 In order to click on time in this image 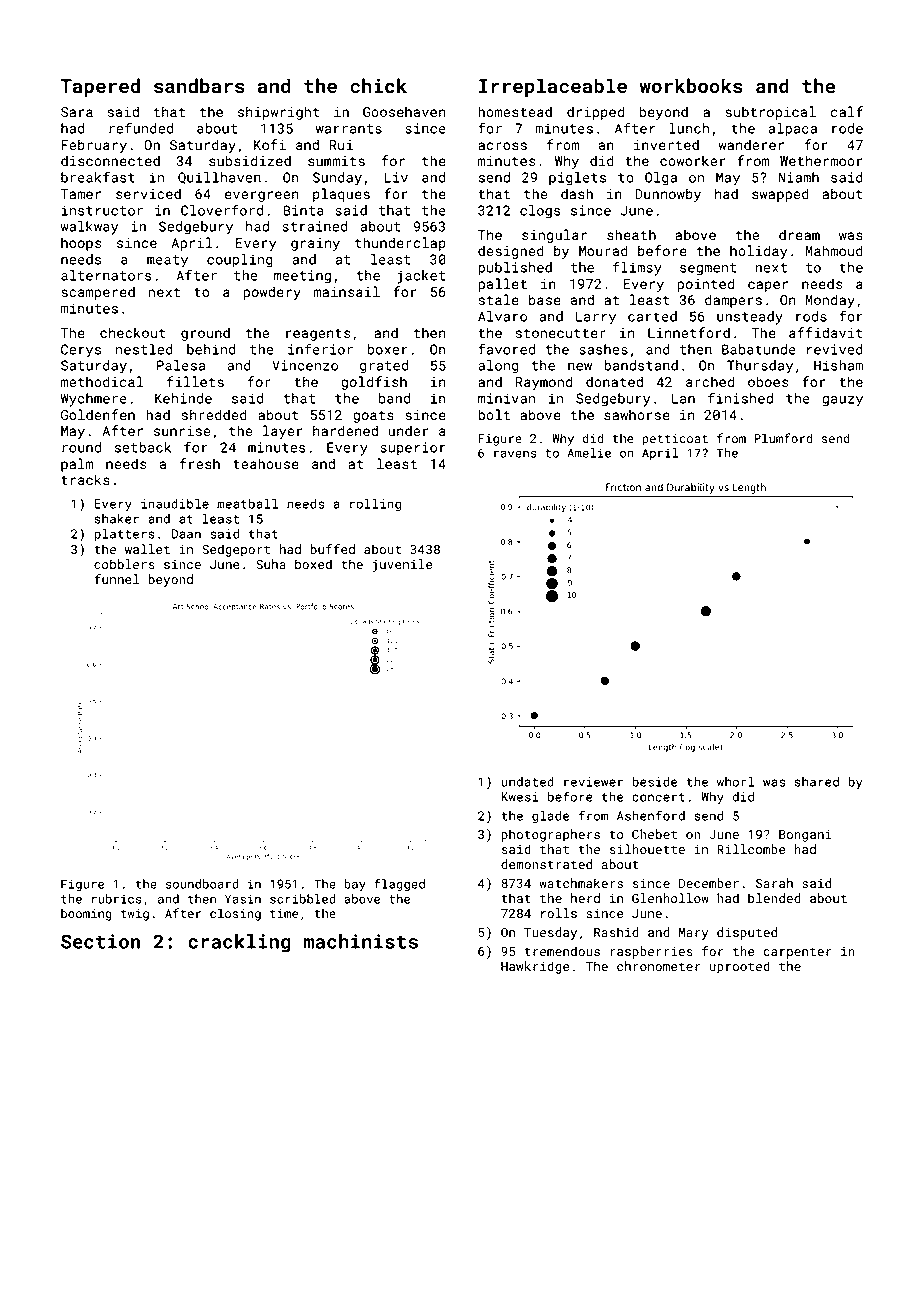, I will do `click(284, 913)`.
